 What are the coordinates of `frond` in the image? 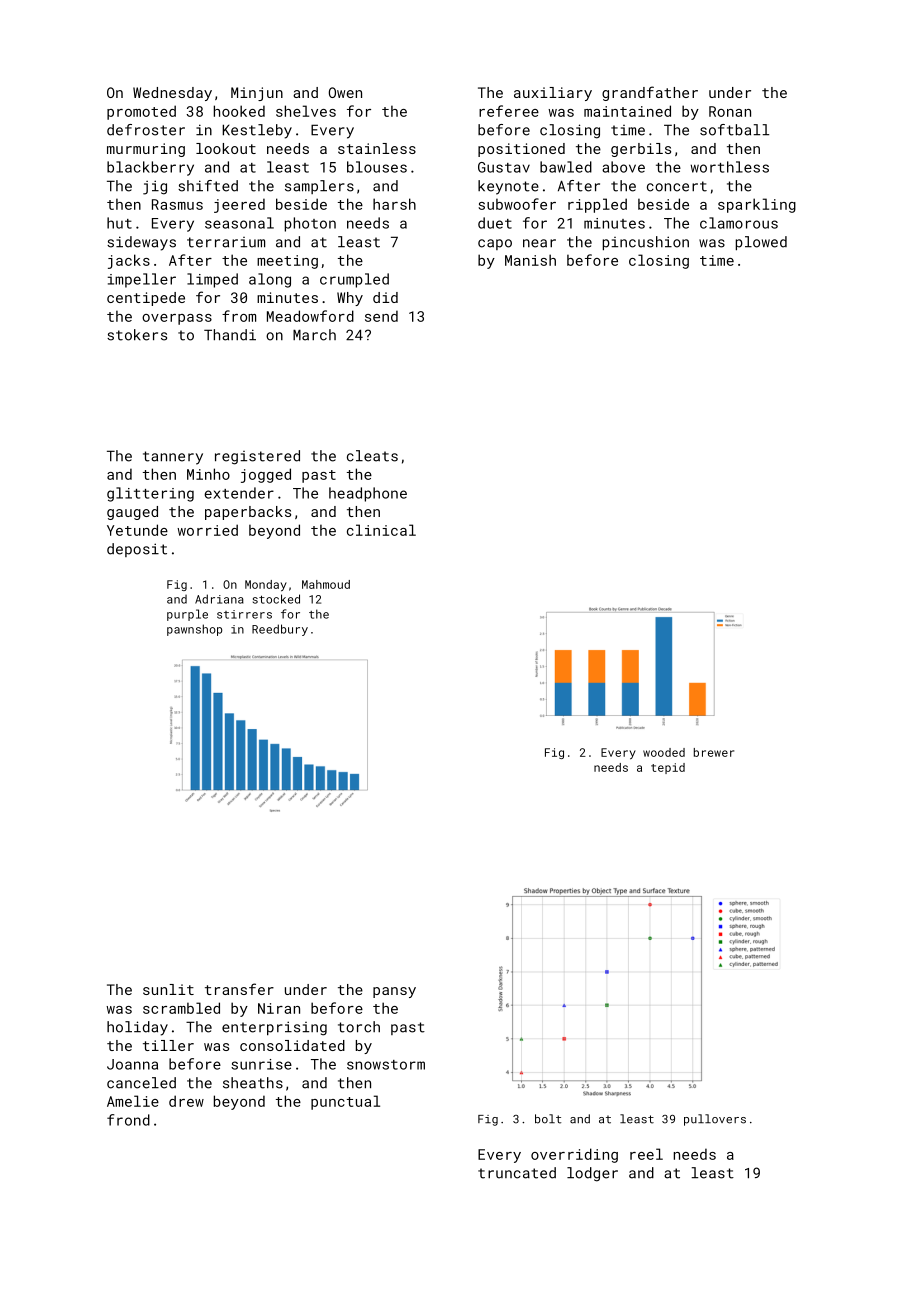 It's located at (128, 1120).
